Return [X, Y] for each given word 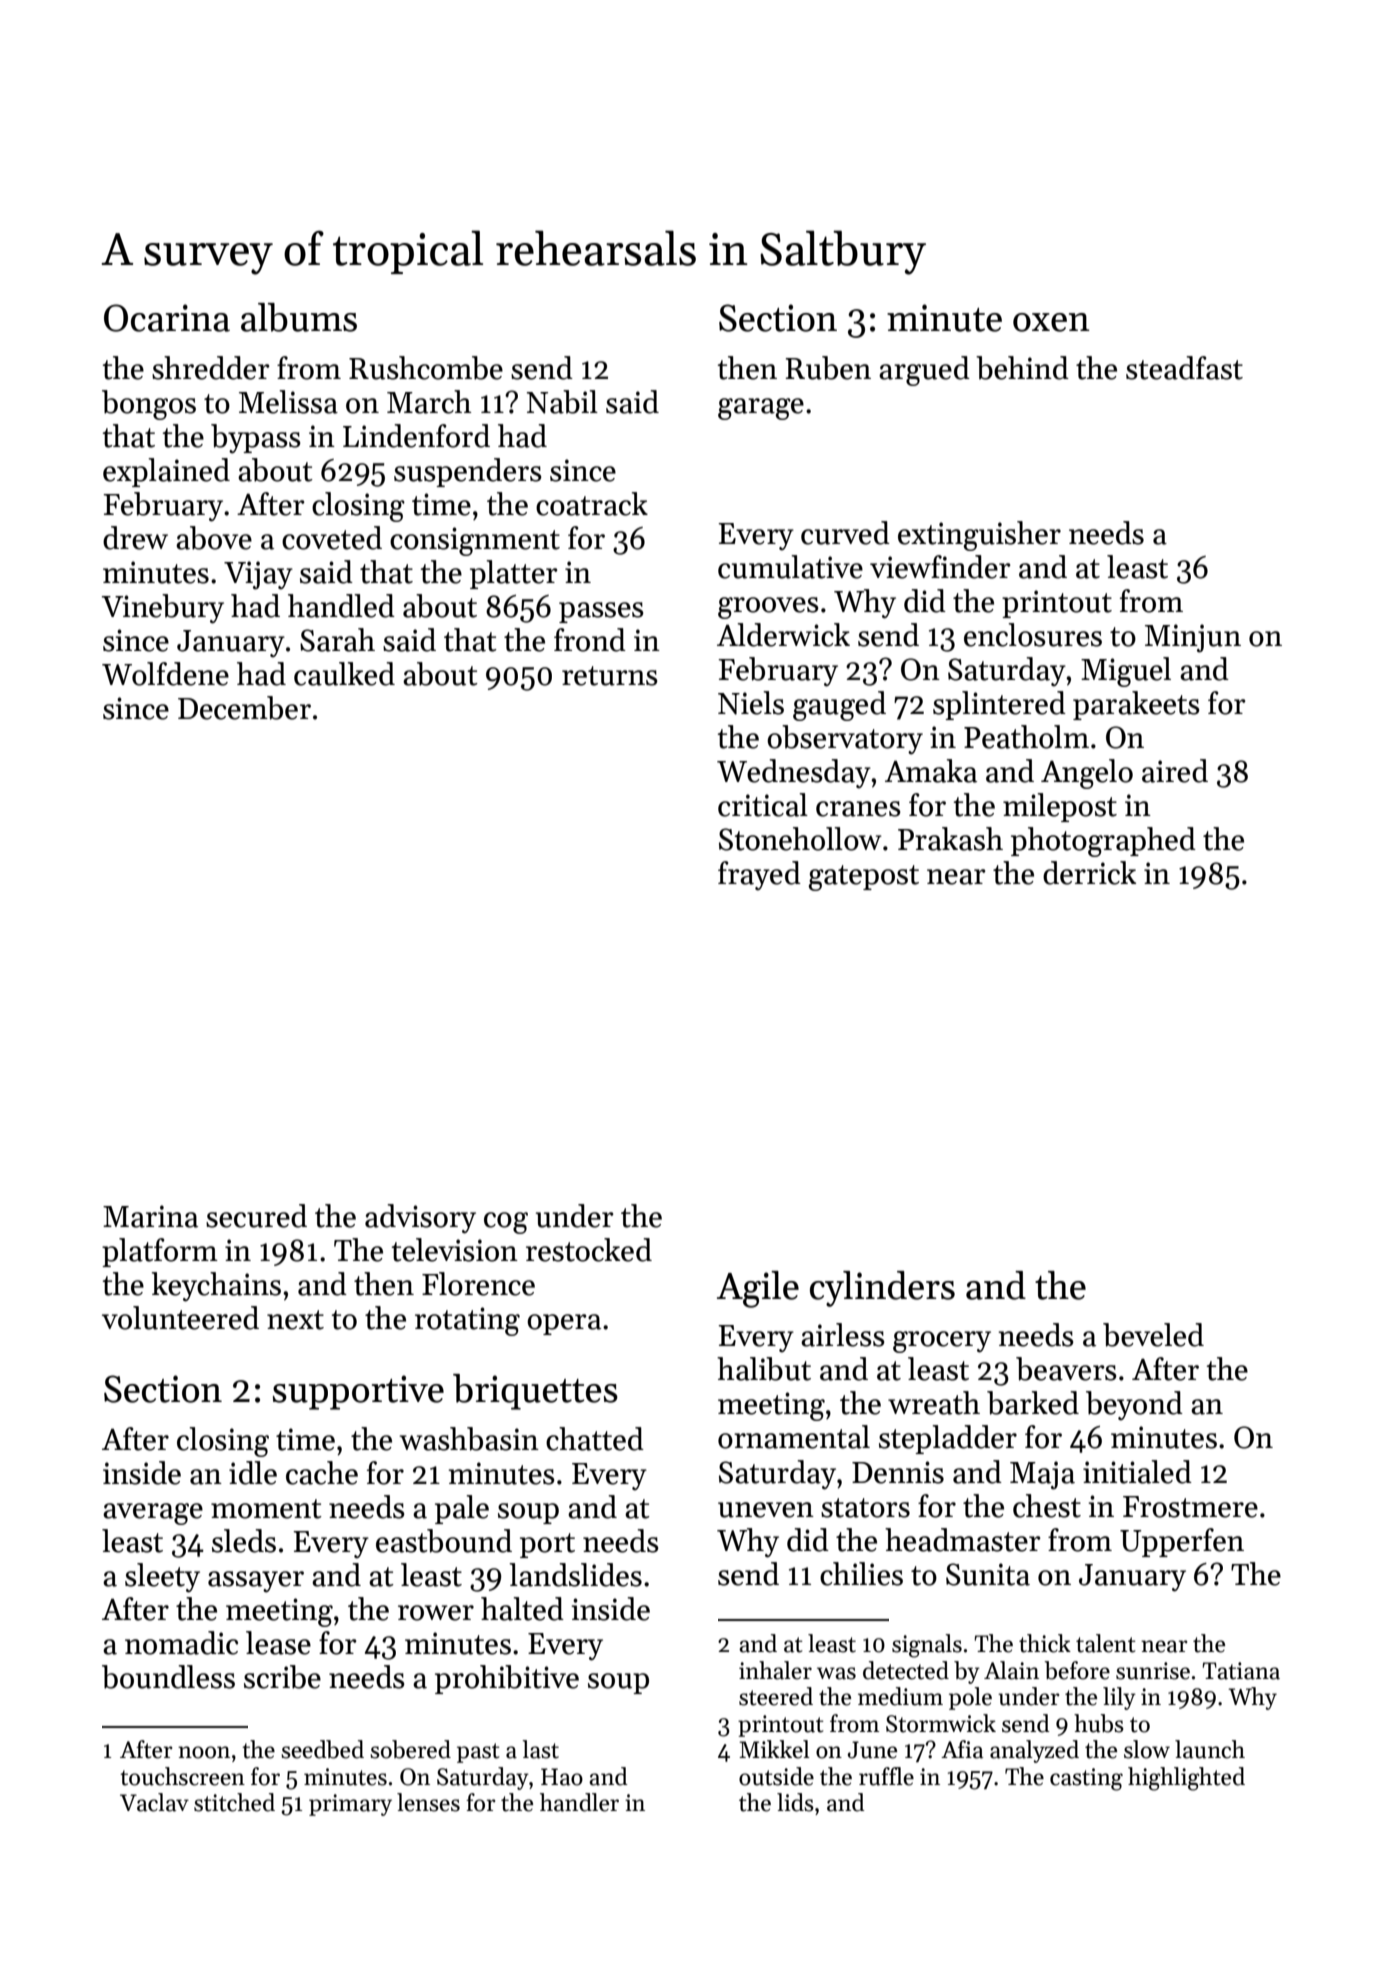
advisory [420, 1219]
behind [1022, 368]
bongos [149, 405]
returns [610, 676]
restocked [589, 1250]
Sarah [337, 640]
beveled [1153, 1335]
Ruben [828, 368]
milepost [1060, 807]
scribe [282, 1677]
